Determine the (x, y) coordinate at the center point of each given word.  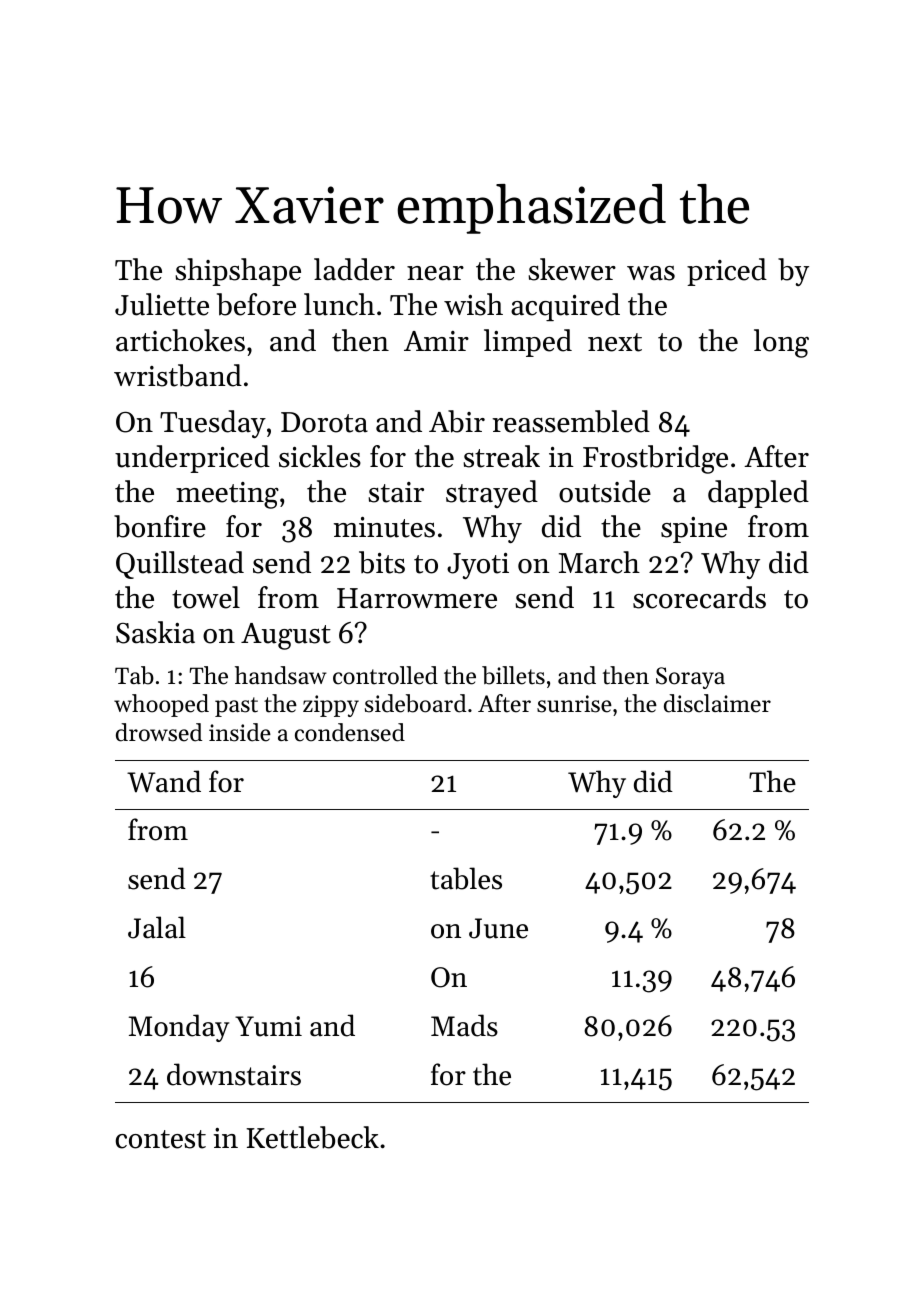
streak (501, 456)
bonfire (160, 526)
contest (161, 1139)
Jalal (157, 927)
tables (466, 878)
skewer (572, 269)
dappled (758, 494)
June (498, 928)
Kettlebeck (313, 1137)
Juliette (162, 304)
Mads (464, 1025)
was (651, 273)
